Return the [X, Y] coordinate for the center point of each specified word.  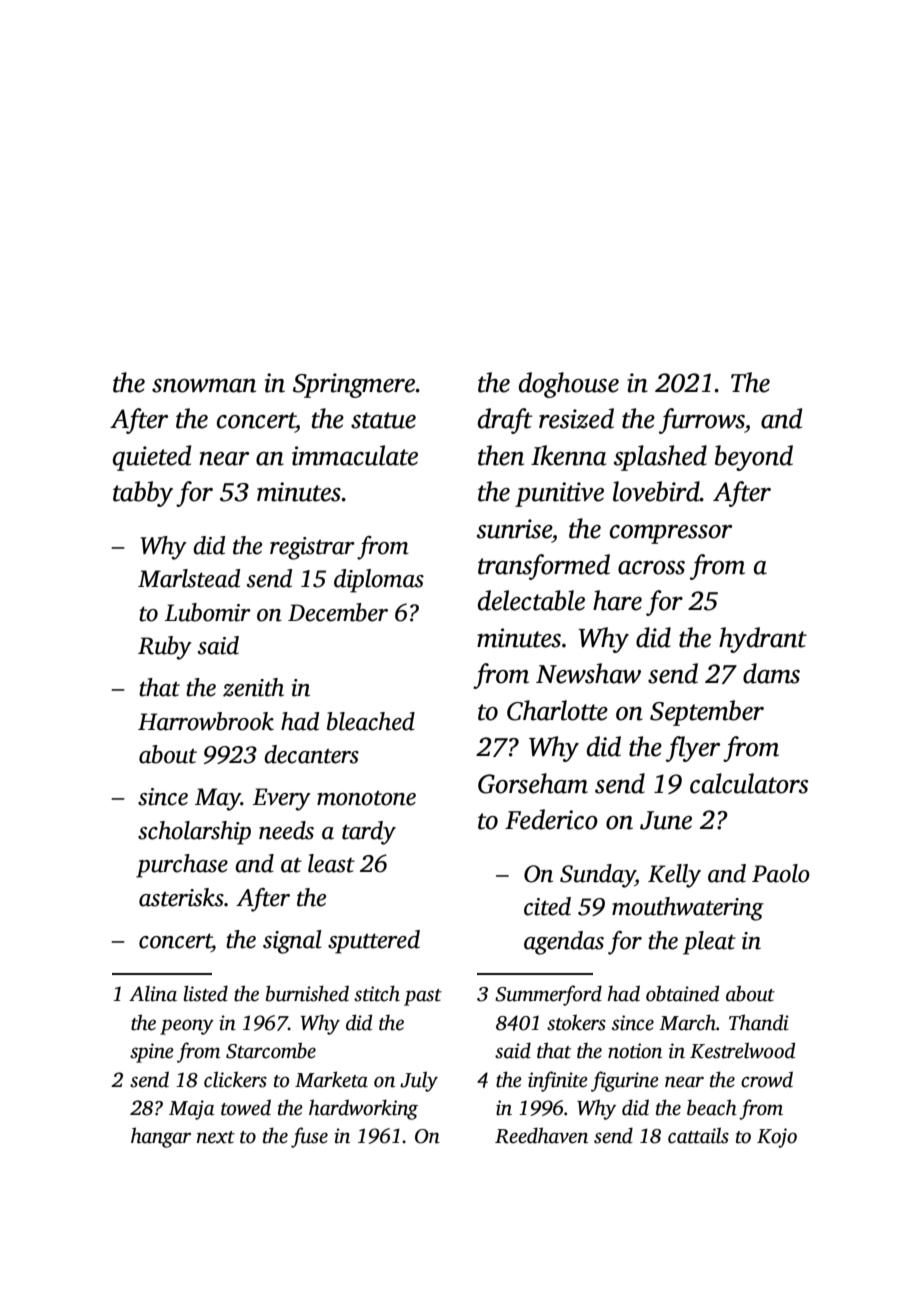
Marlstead [189, 578]
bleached [371, 721]
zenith [253, 687]
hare [617, 600]
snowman [204, 386]
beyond [754, 458]
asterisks [181, 897]
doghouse [569, 385]
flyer [693, 749]
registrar [312, 548]
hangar [161, 1137]
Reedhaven [541, 1135]
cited [547, 906]
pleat [709, 943]
